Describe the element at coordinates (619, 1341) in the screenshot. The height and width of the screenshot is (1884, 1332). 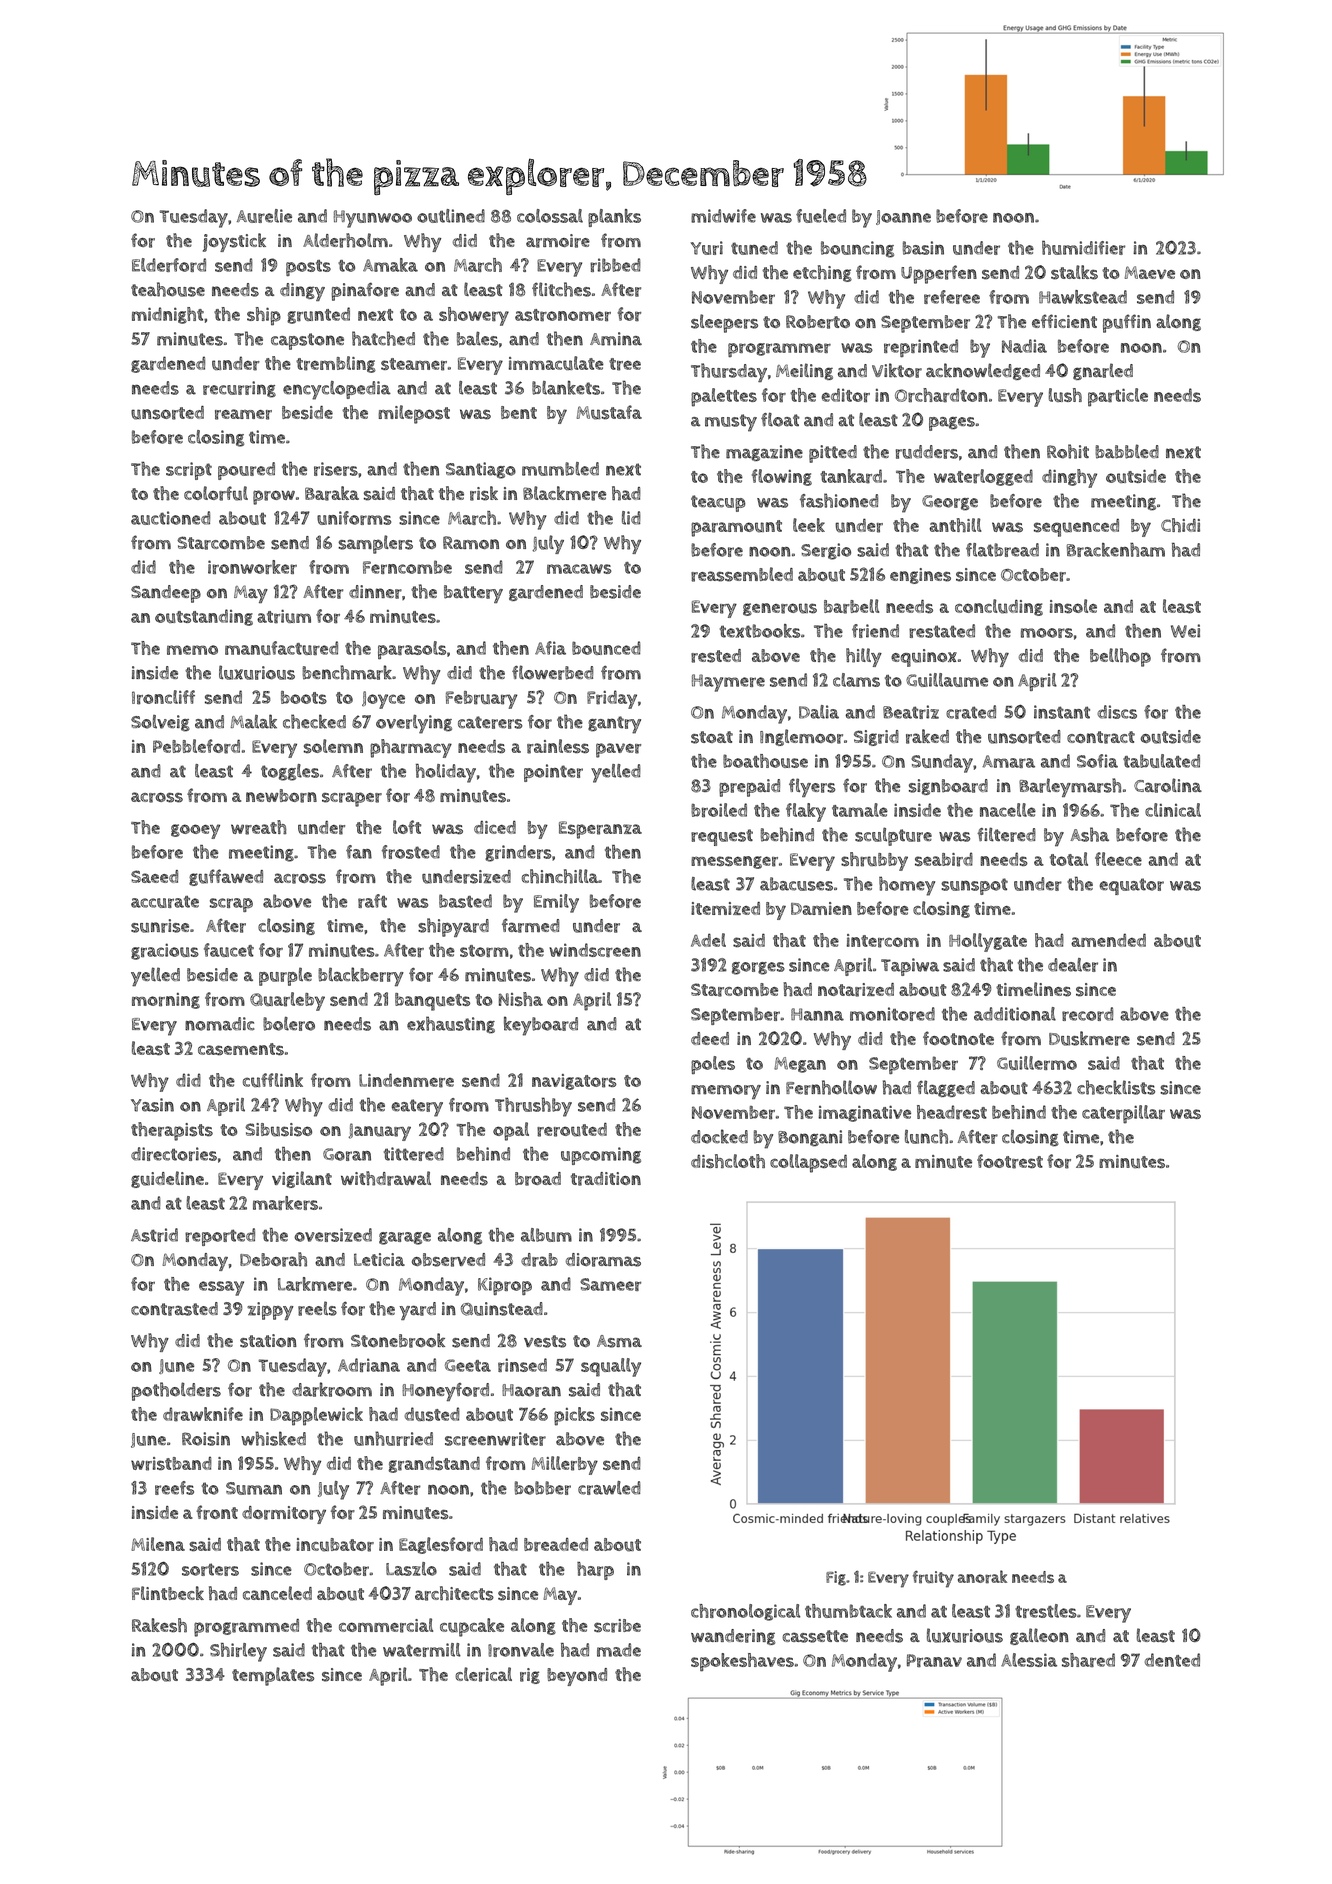
I see `Asma` at that location.
